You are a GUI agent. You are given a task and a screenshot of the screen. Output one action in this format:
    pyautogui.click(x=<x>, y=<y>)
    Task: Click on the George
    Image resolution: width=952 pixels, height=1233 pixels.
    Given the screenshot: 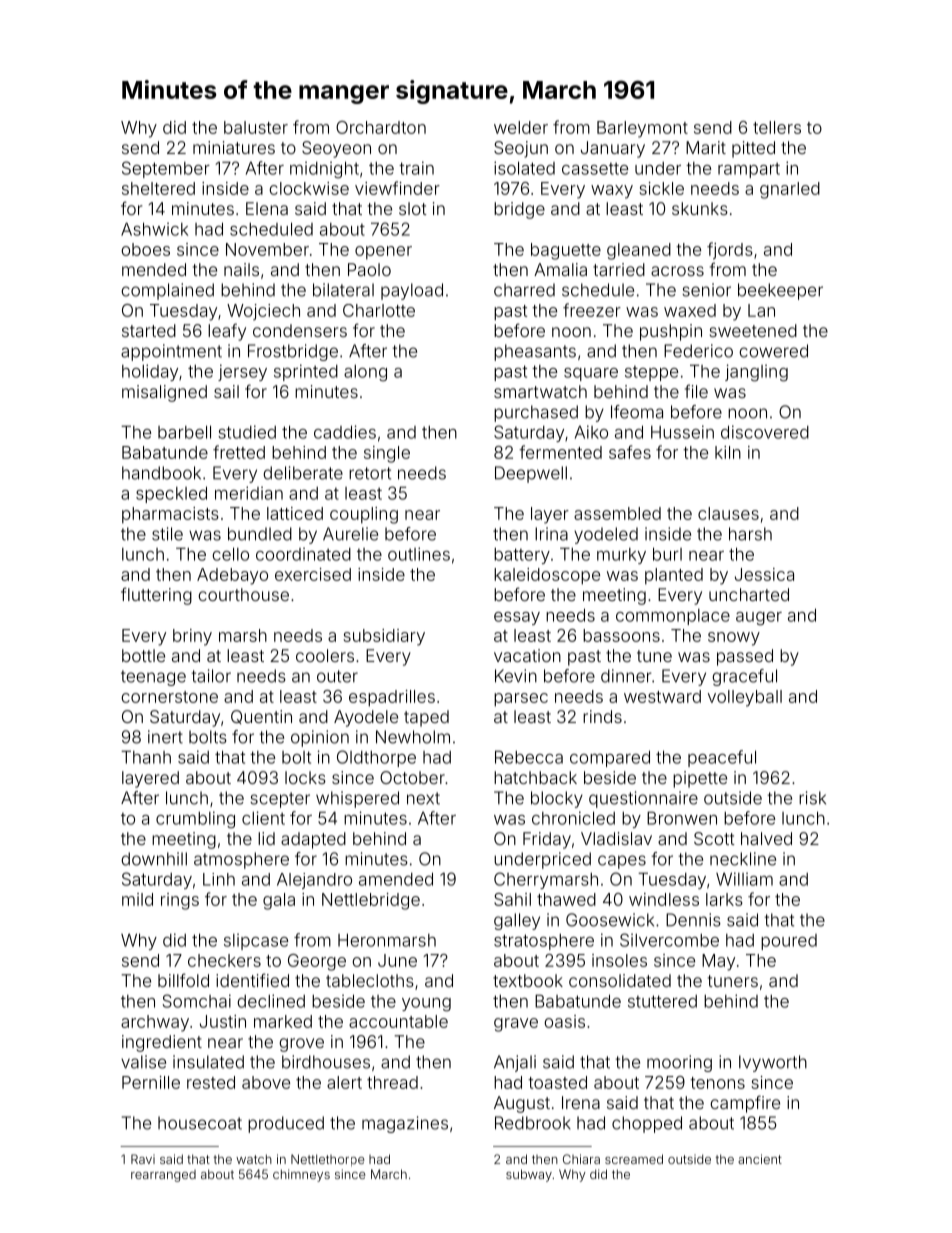 What is the action you would take?
    pyautogui.click(x=317, y=962)
